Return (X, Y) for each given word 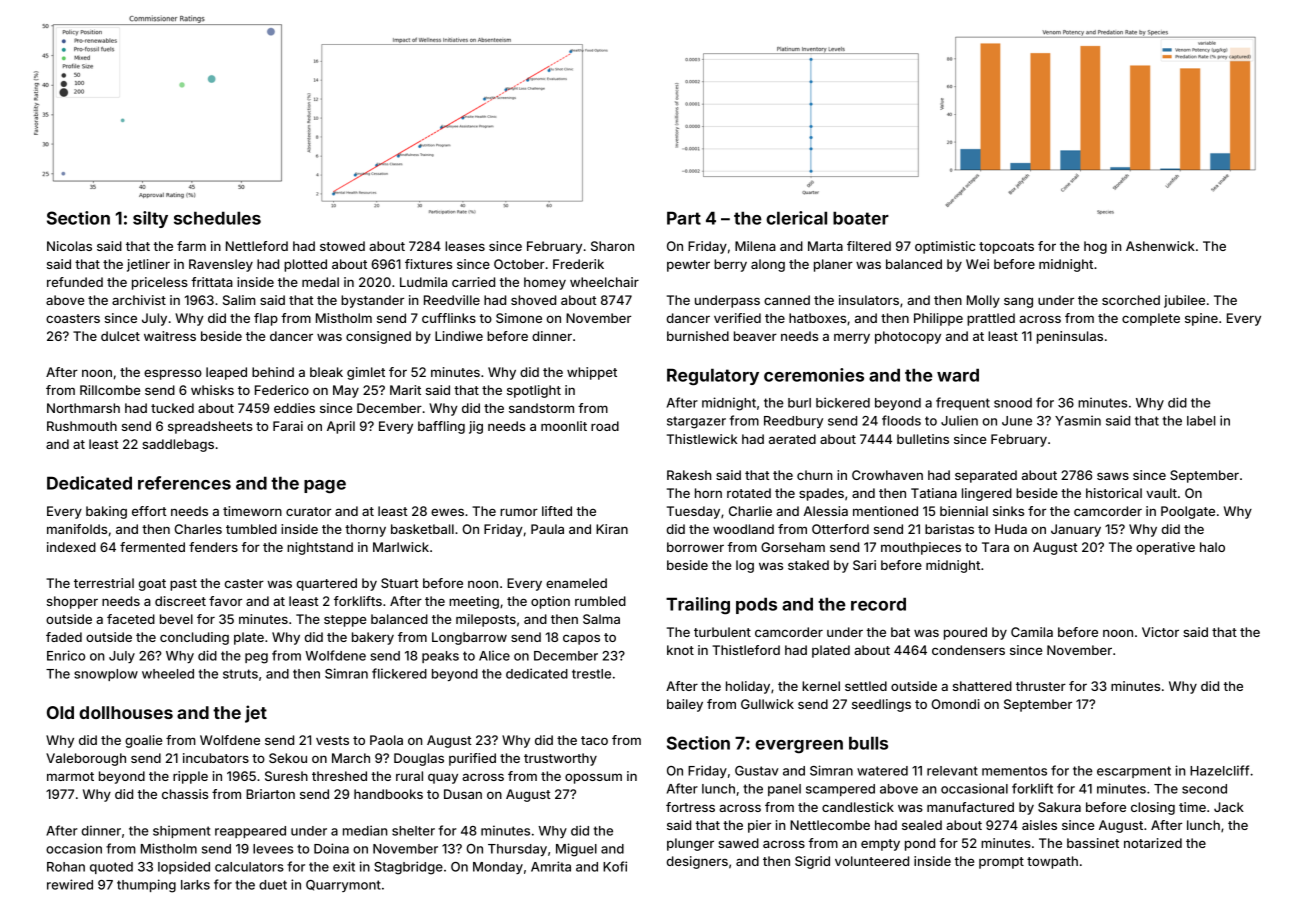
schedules (217, 218)
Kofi (615, 866)
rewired (70, 884)
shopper (72, 602)
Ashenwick (1160, 246)
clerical (796, 218)
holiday (748, 687)
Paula (547, 529)
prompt (1001, 863)
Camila (1032, 632)
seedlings (881, 705)
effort (149, 511)
